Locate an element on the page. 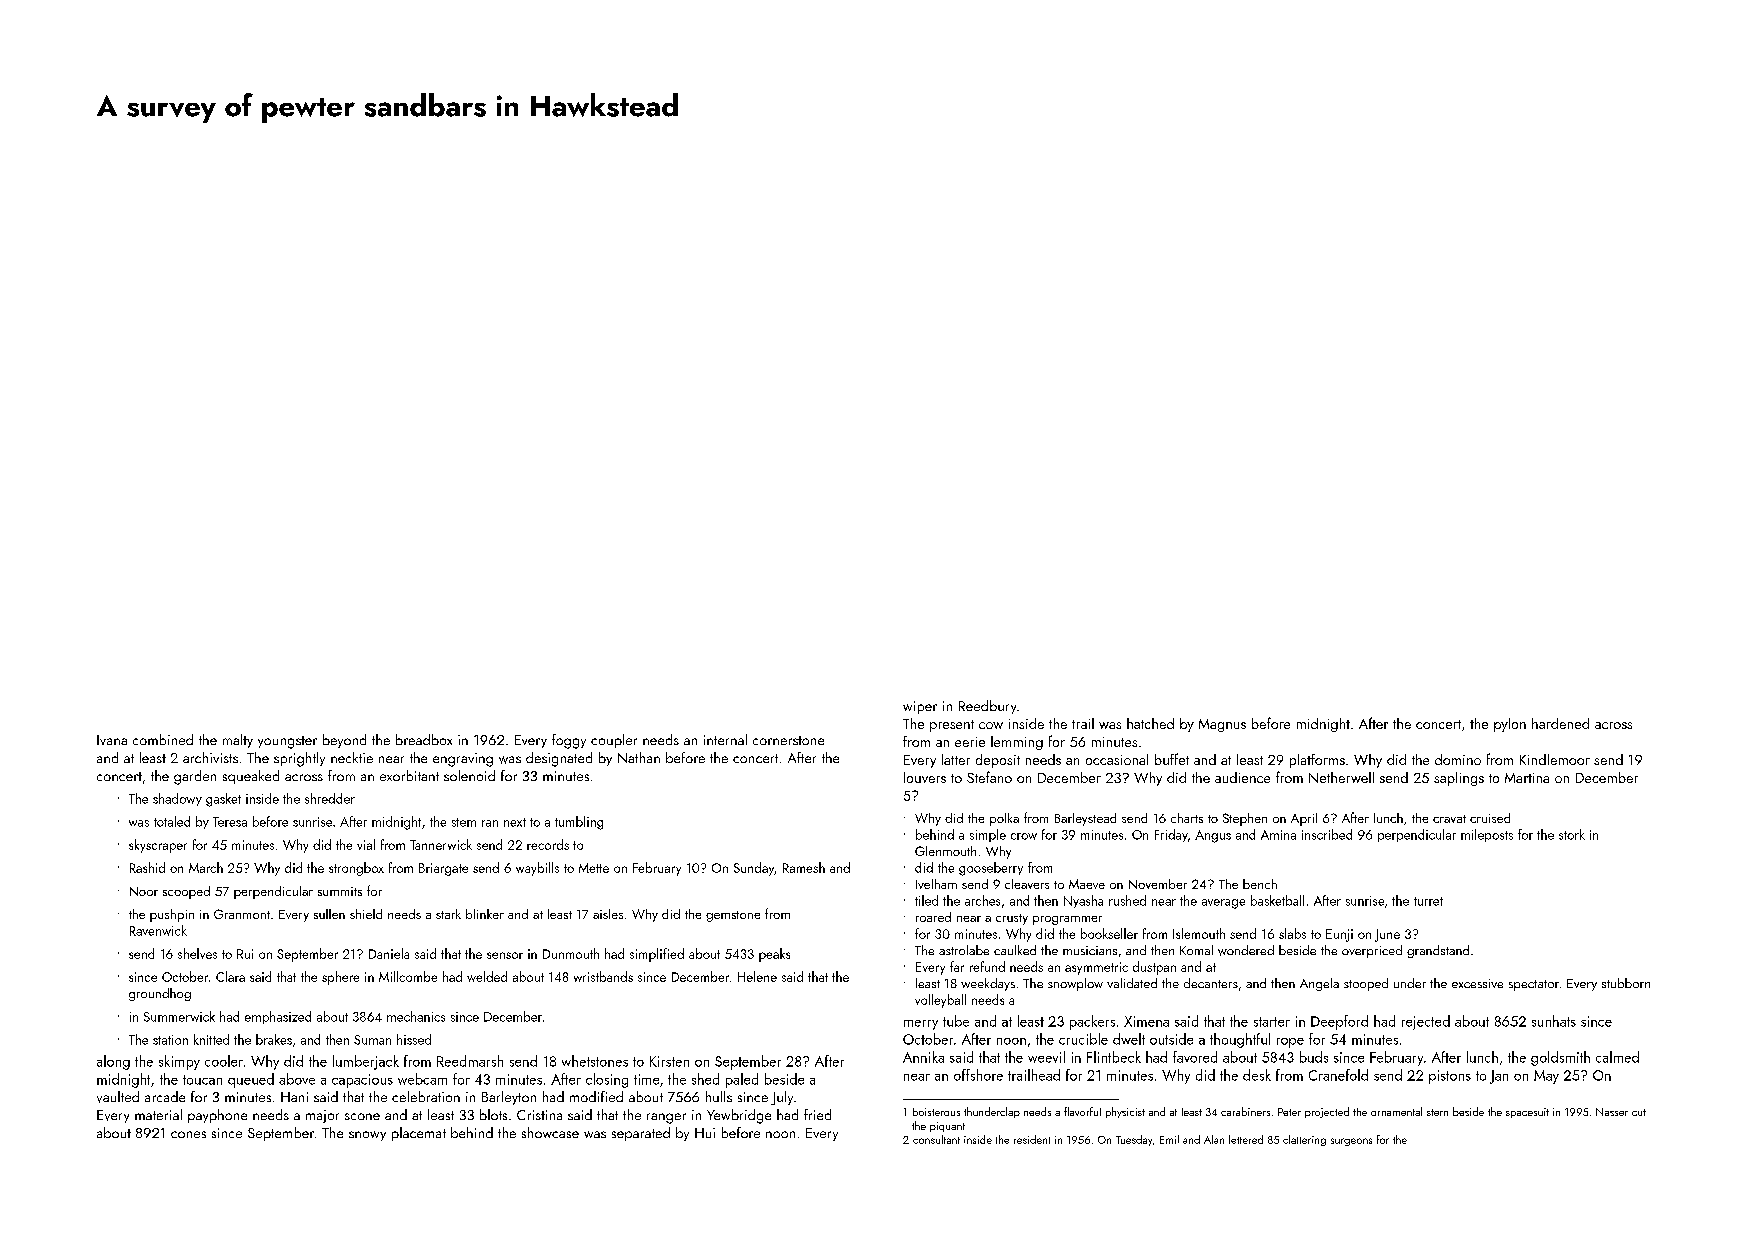  June is located at coordinates (1387, 935).
